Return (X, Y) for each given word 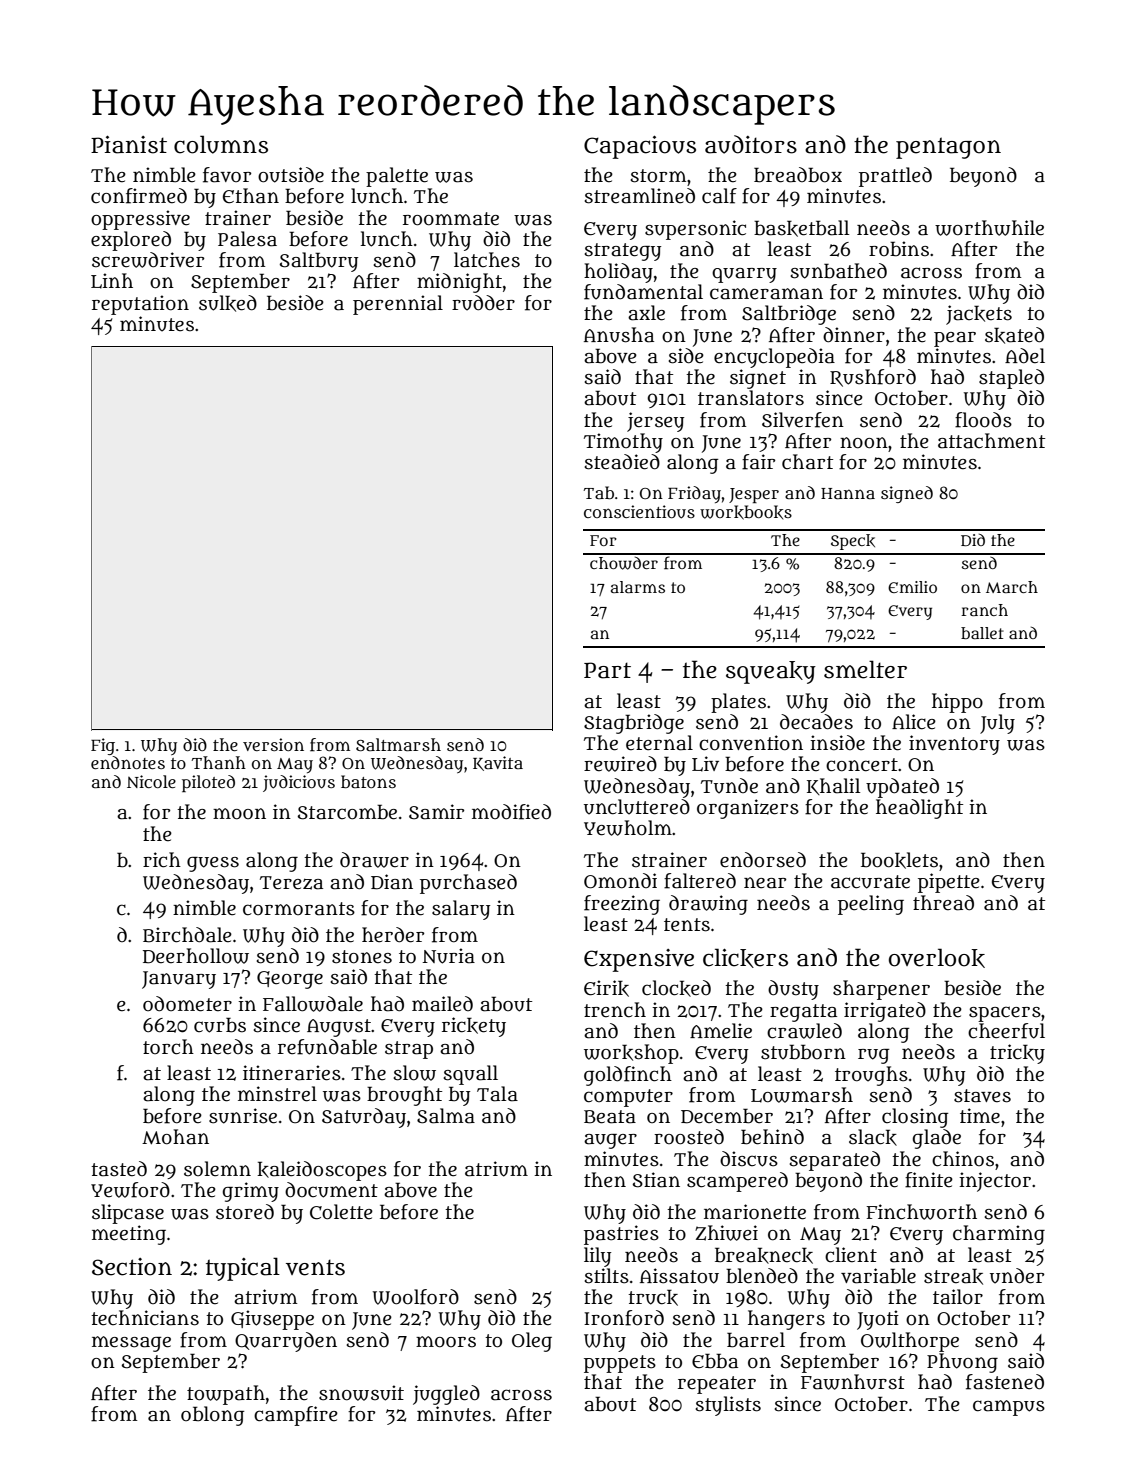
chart (807, 462)
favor (227, 175)
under (1017, 1276)
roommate (451, 219)
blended (762, 1276)
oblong (213, 1416)
